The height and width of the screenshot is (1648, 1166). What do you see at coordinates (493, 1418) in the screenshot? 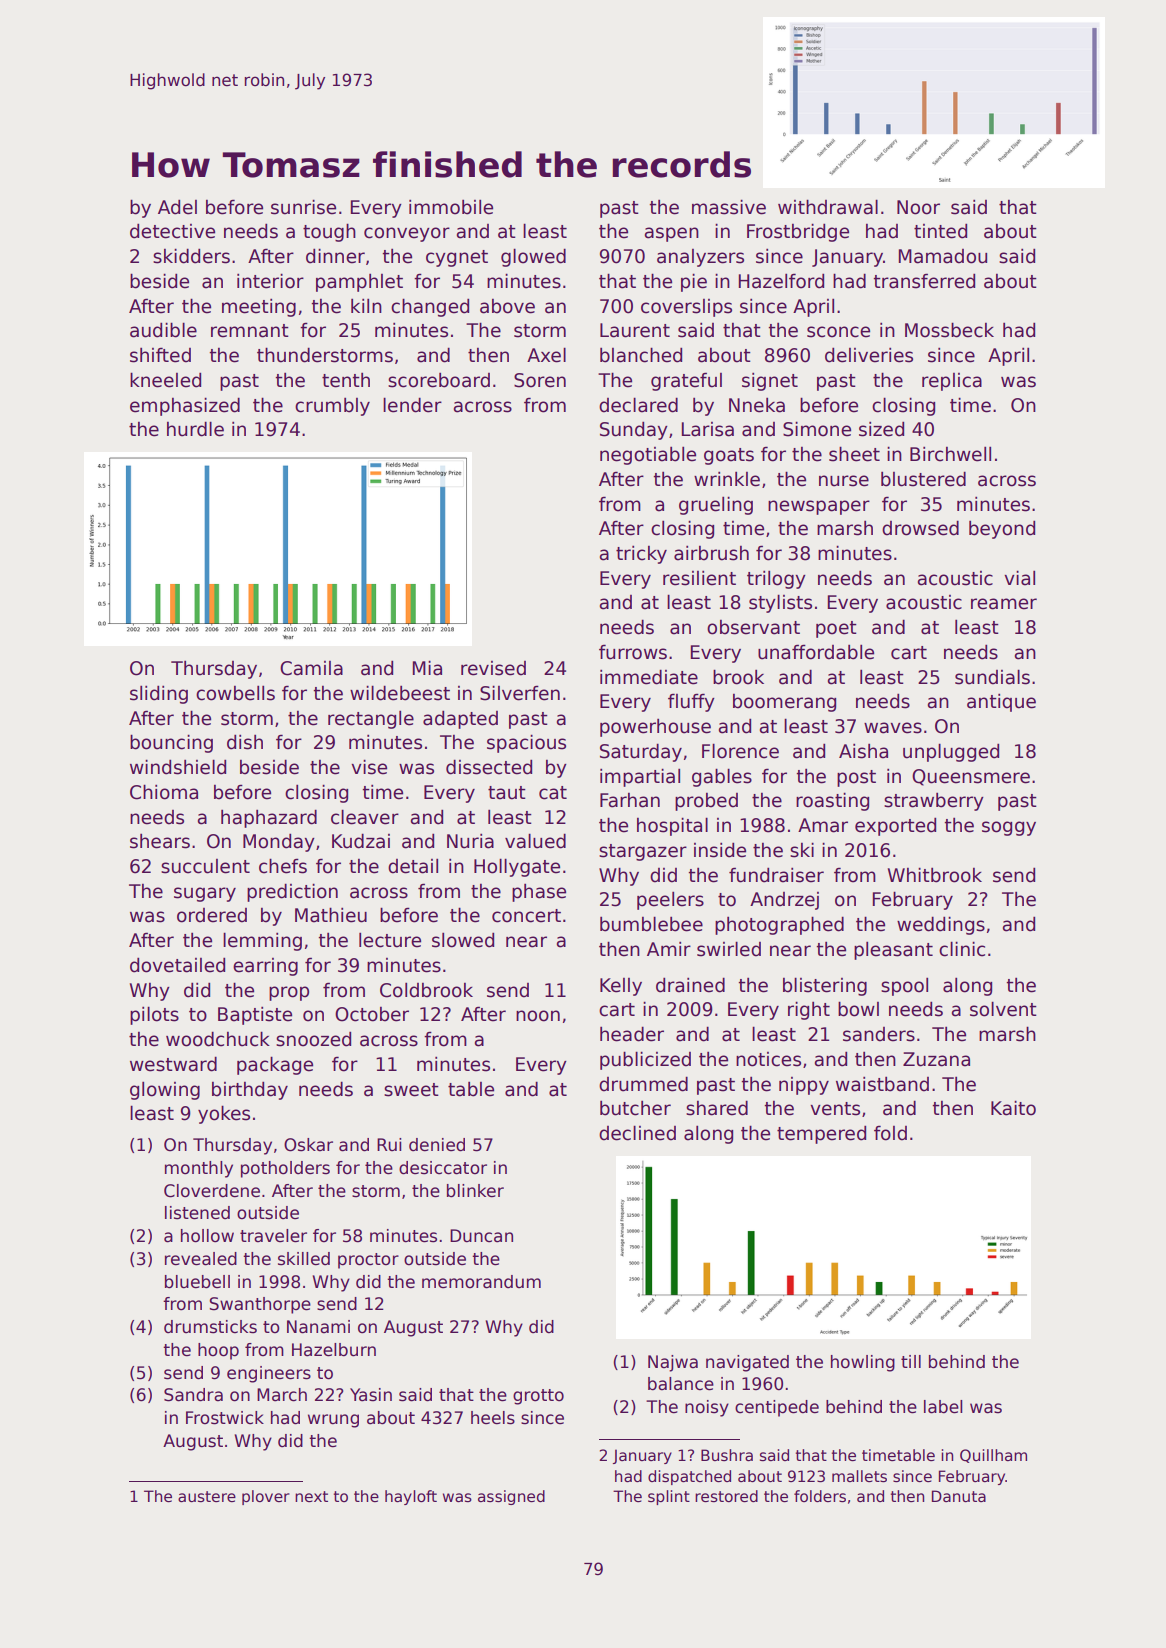
I see `heels` at bounding box center [493, 1418].
